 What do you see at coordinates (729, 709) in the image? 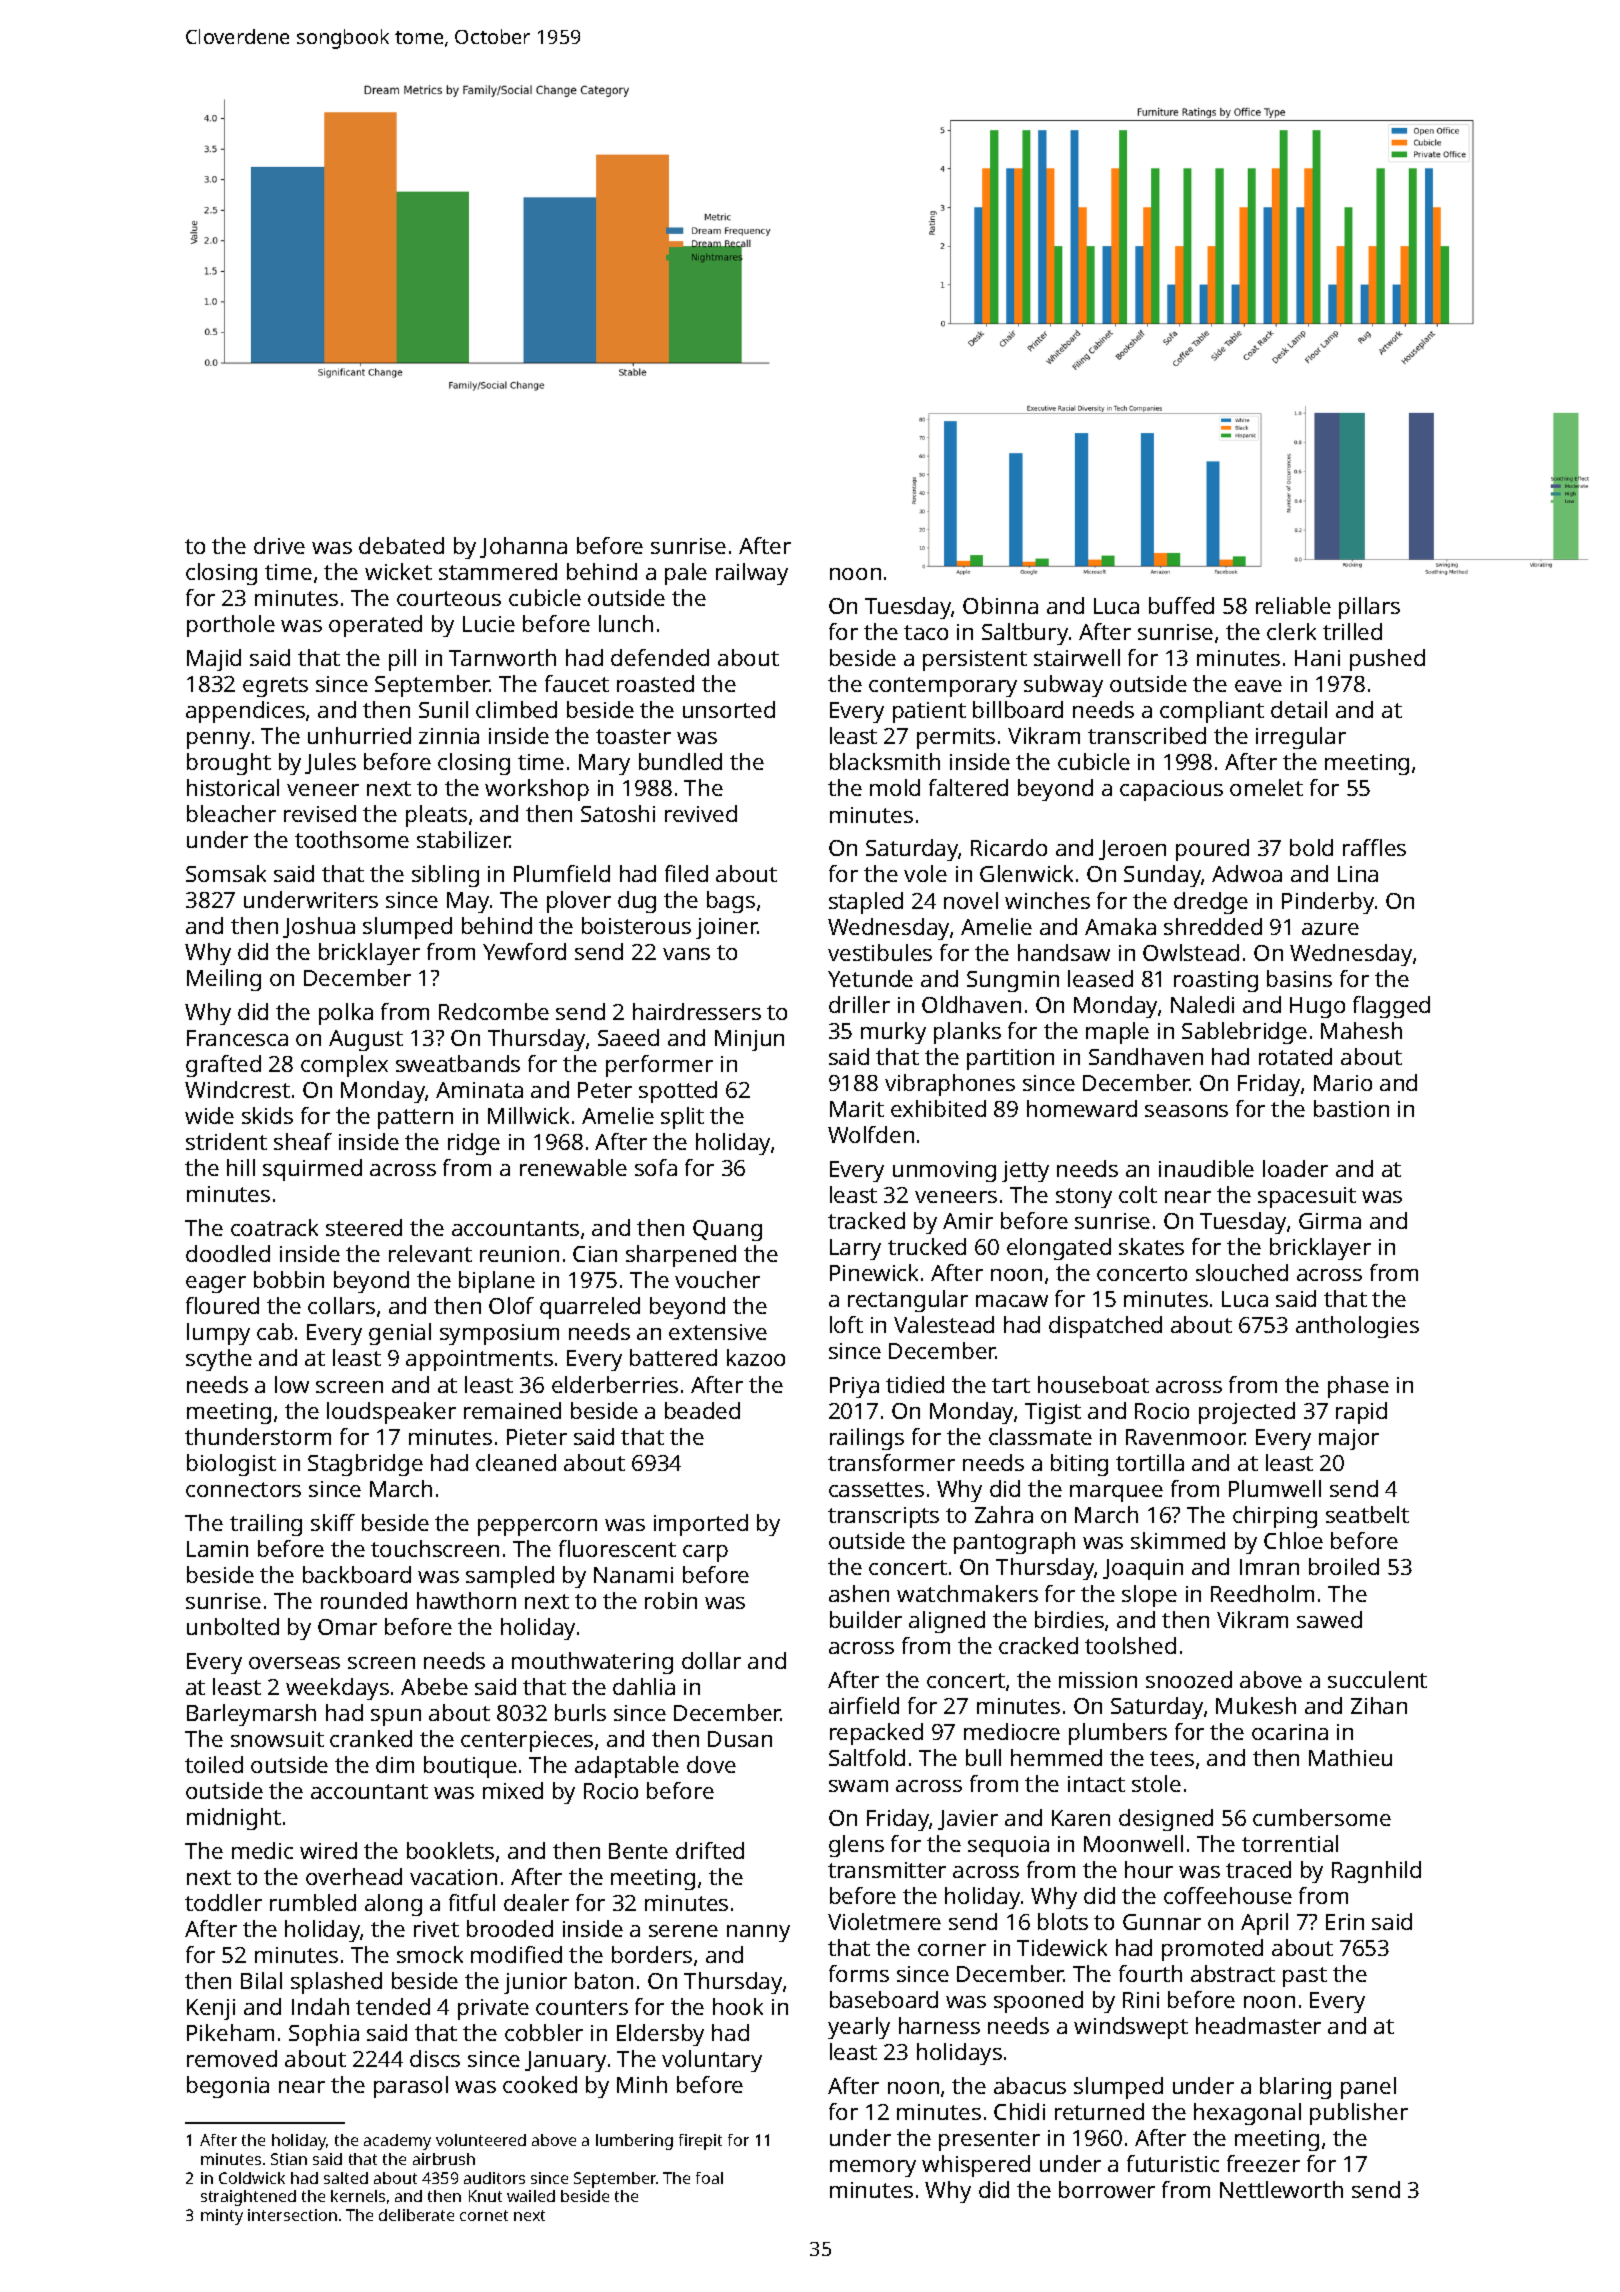
I see `unsorted` at bounding box center [729, 709].
